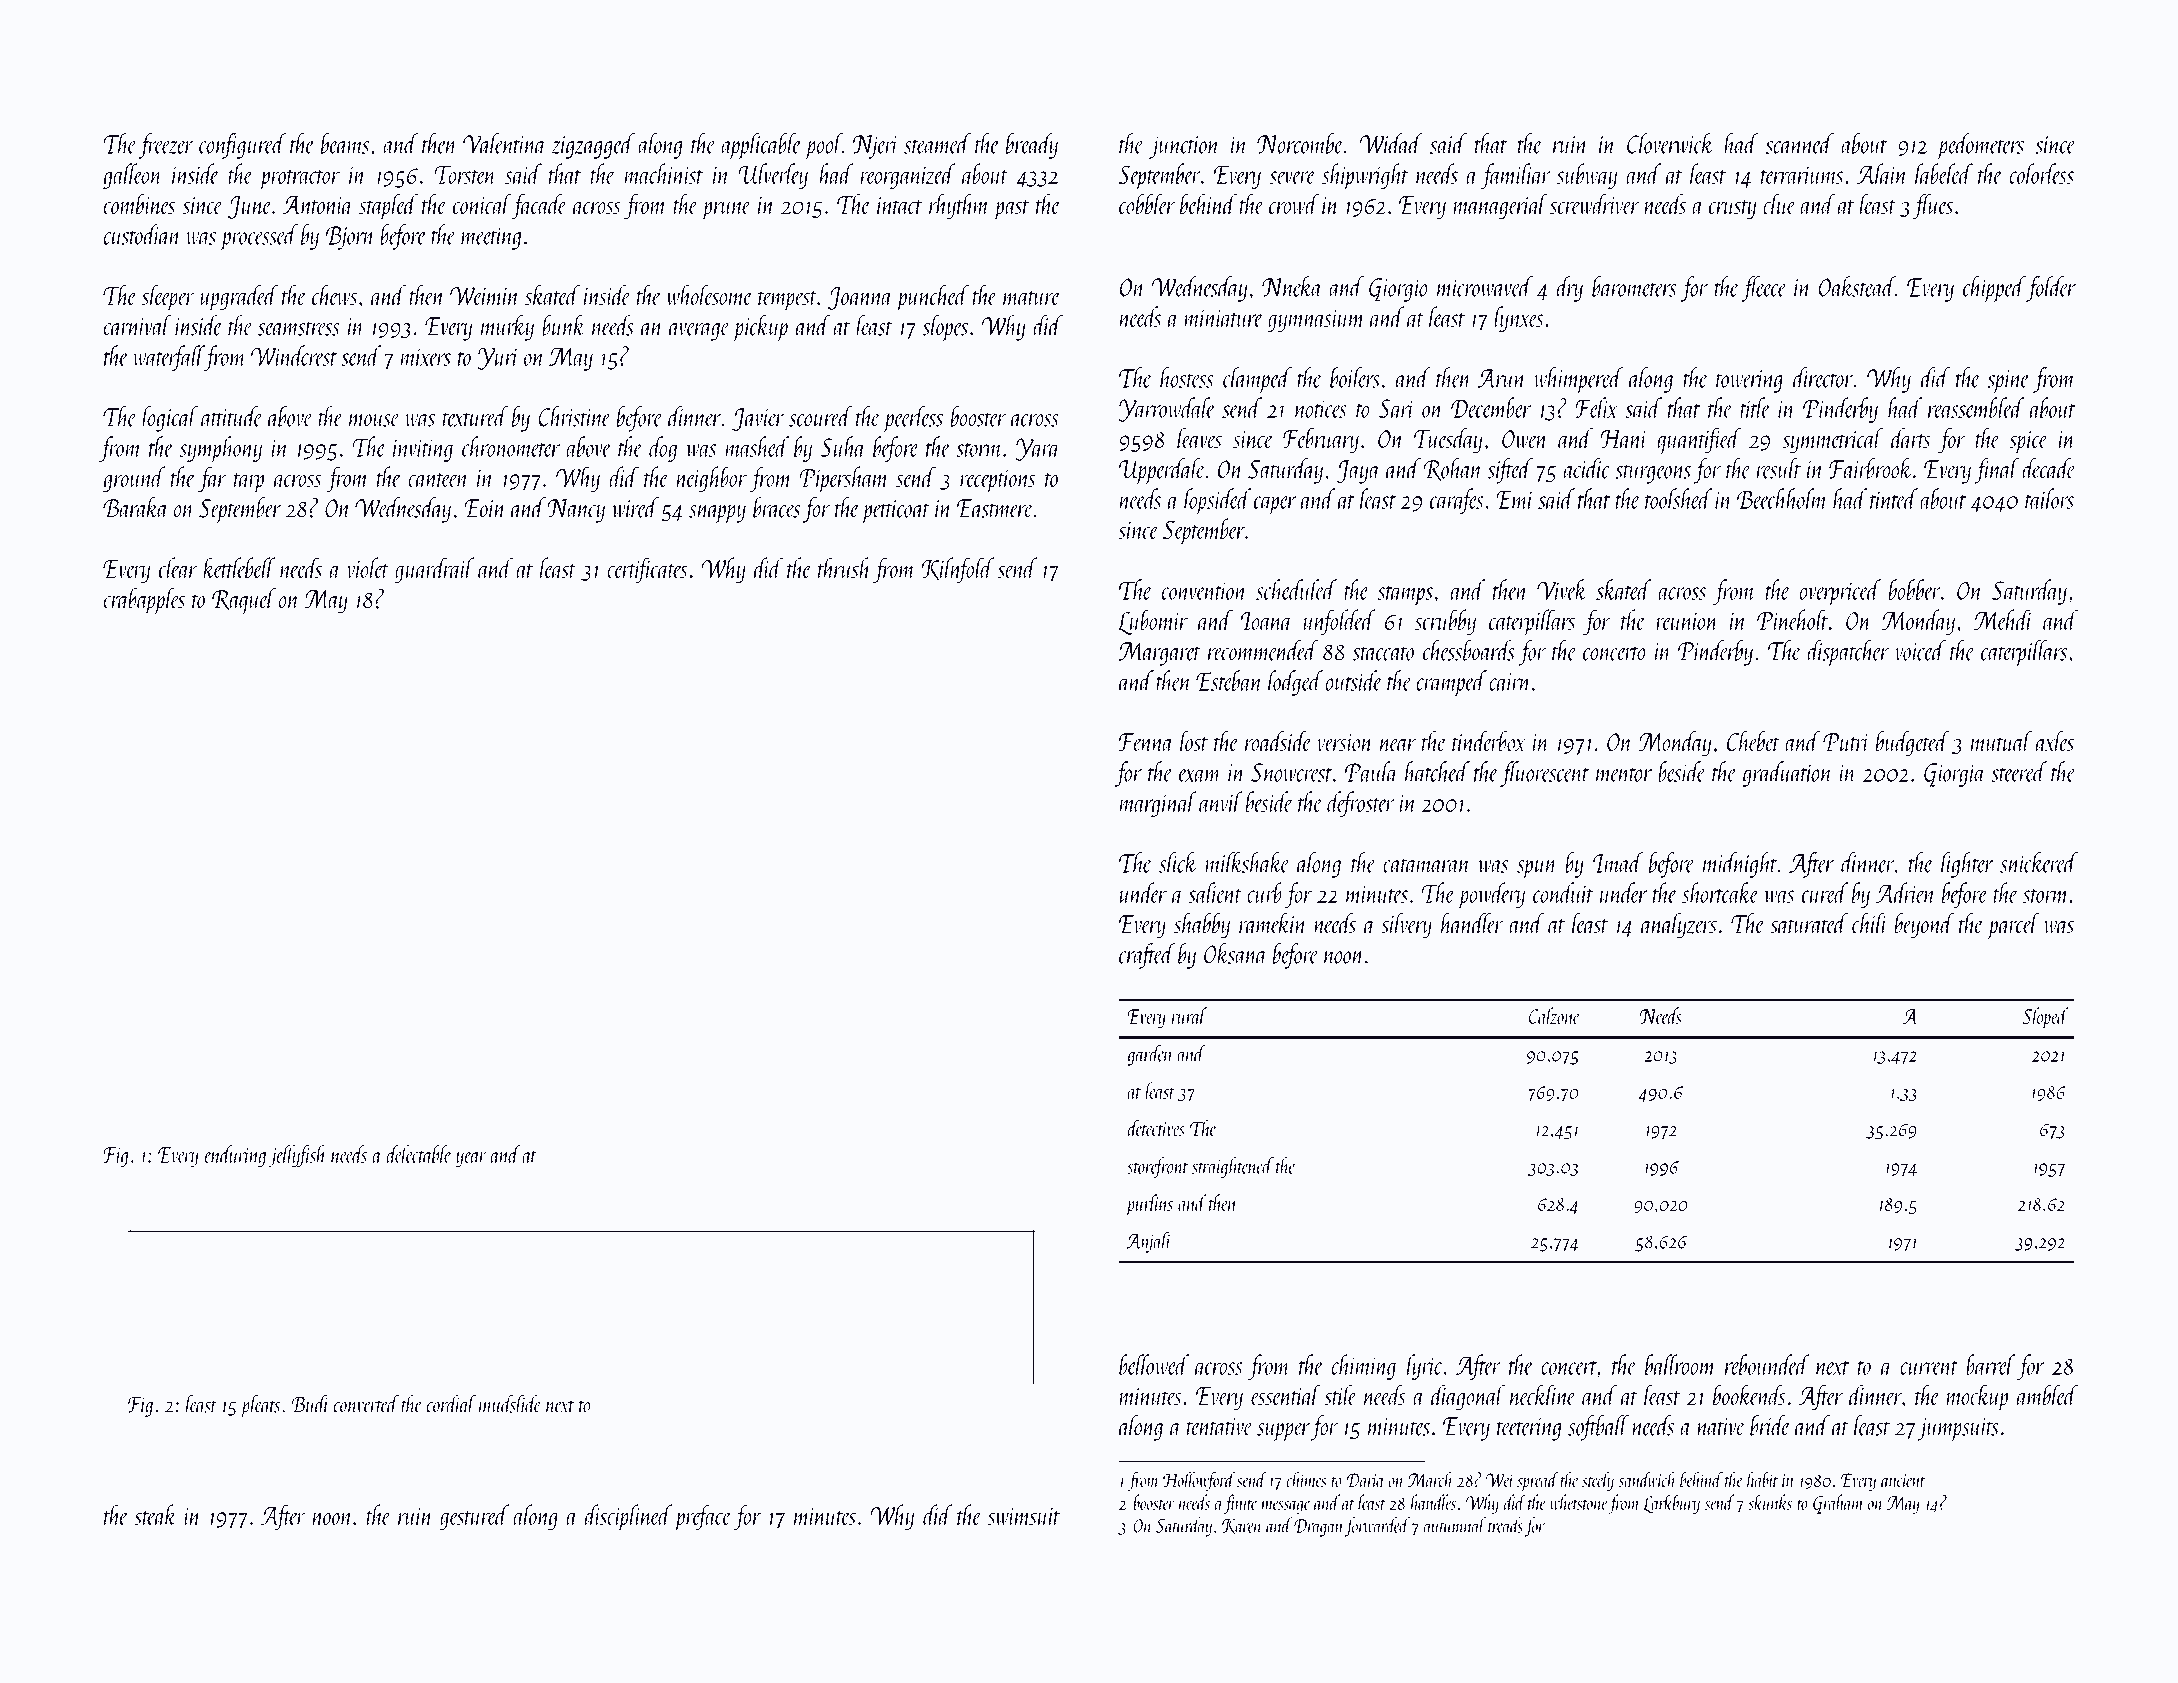  What do you see at coordinates (1147, 956) in the screenshot?
I see `crafted` at bounding box center [1147, 956].
